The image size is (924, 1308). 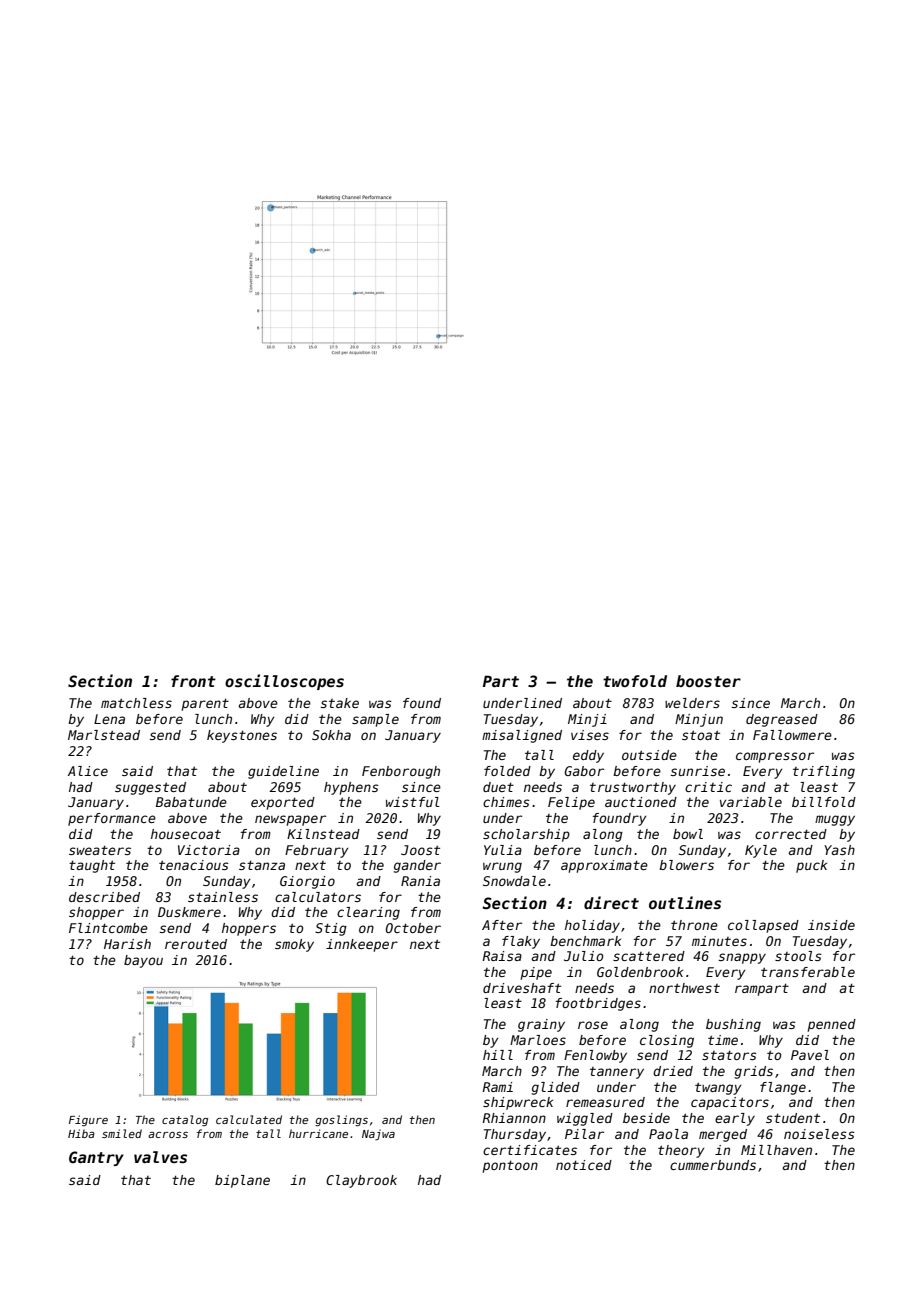 What do you see at coordinates (713, 1165) in the screenshot?
I see `cummerbunds` at bounding box center [713, 1165].
